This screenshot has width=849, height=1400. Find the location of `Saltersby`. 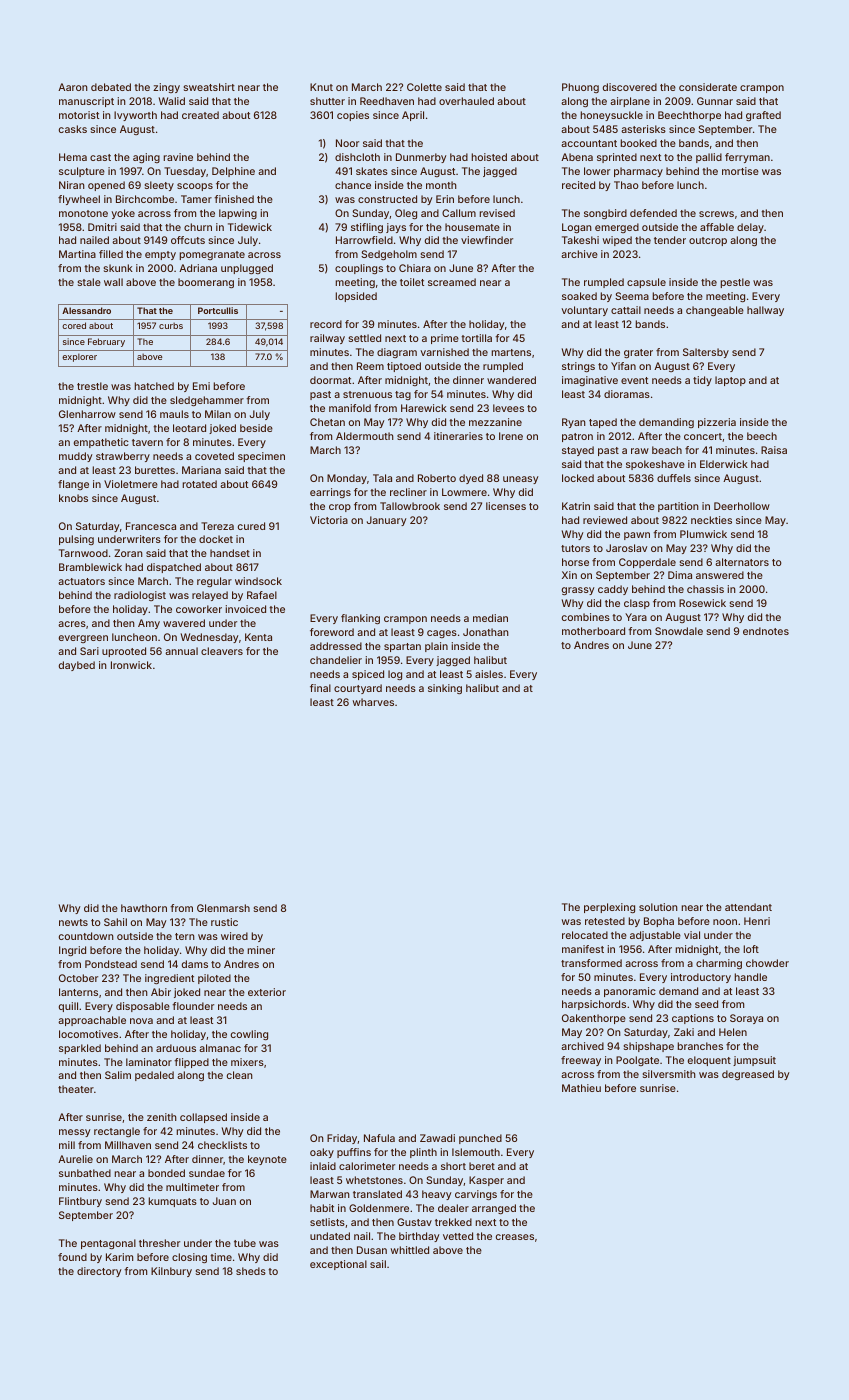

Saltersby is located at coordinates (706, 353).
